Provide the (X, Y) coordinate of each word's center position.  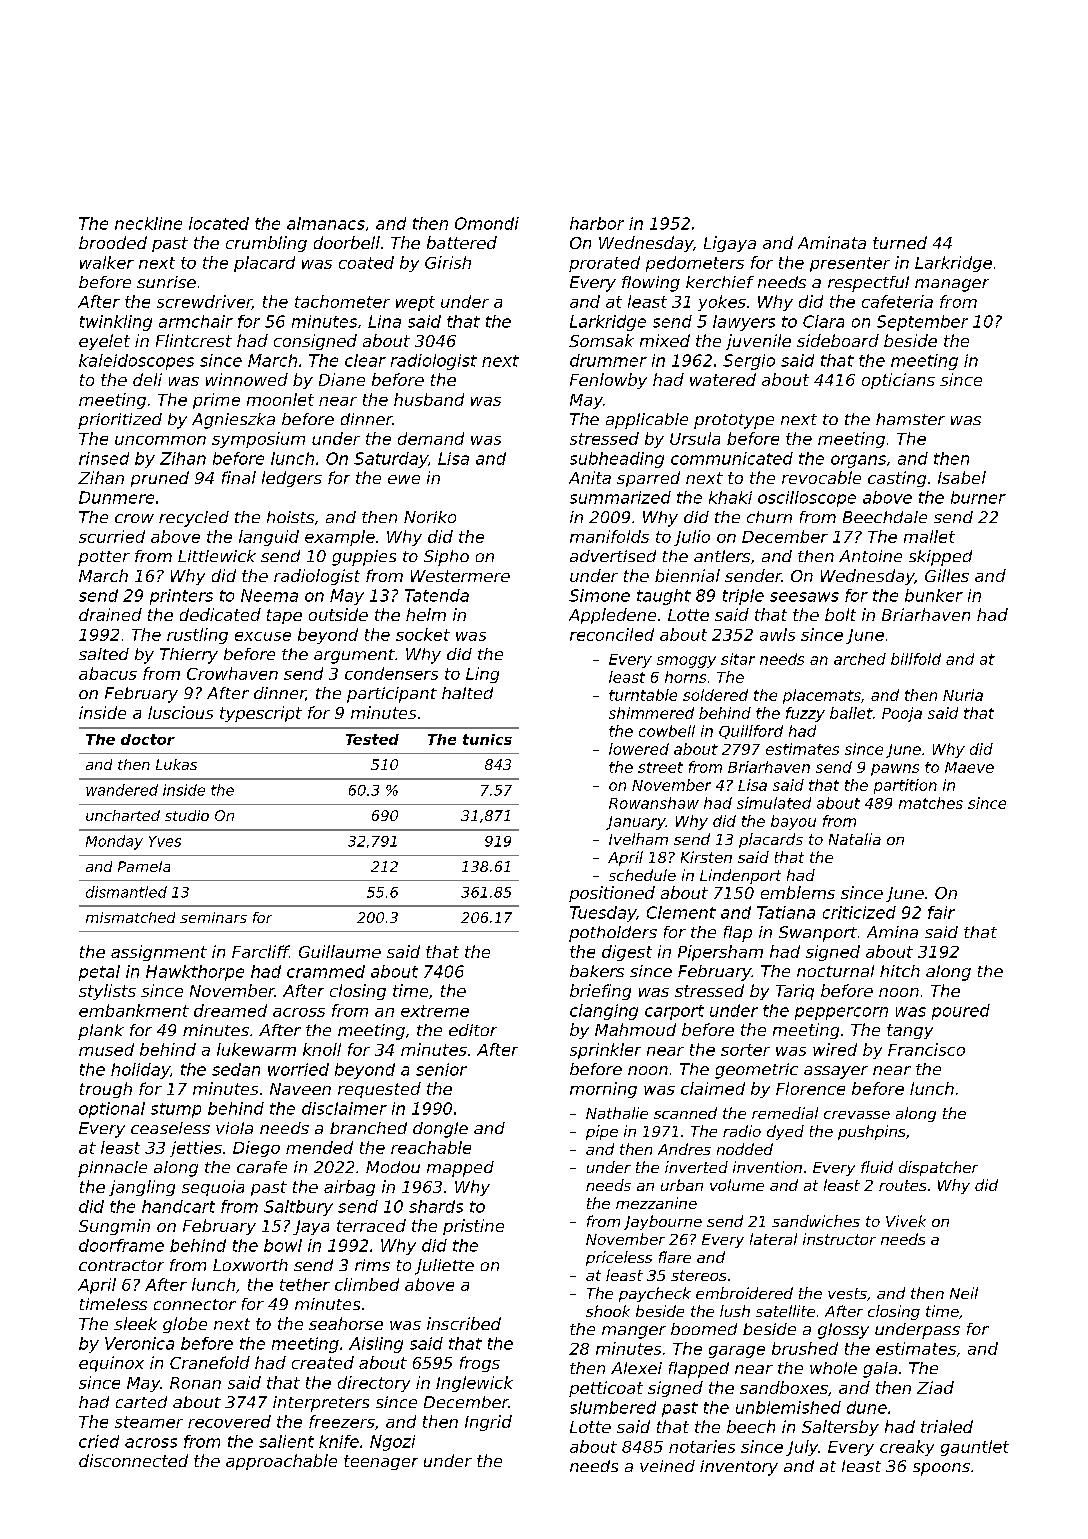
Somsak (601, 340)
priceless (619, 1258)
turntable (643, 695)
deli (147, 379)
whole (833, 1368)
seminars (213, 917)
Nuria (963, 695)
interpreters (321, 1404)
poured (961, 1012)
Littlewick (217, 556)
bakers (597, 971)
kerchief (720, 282)
